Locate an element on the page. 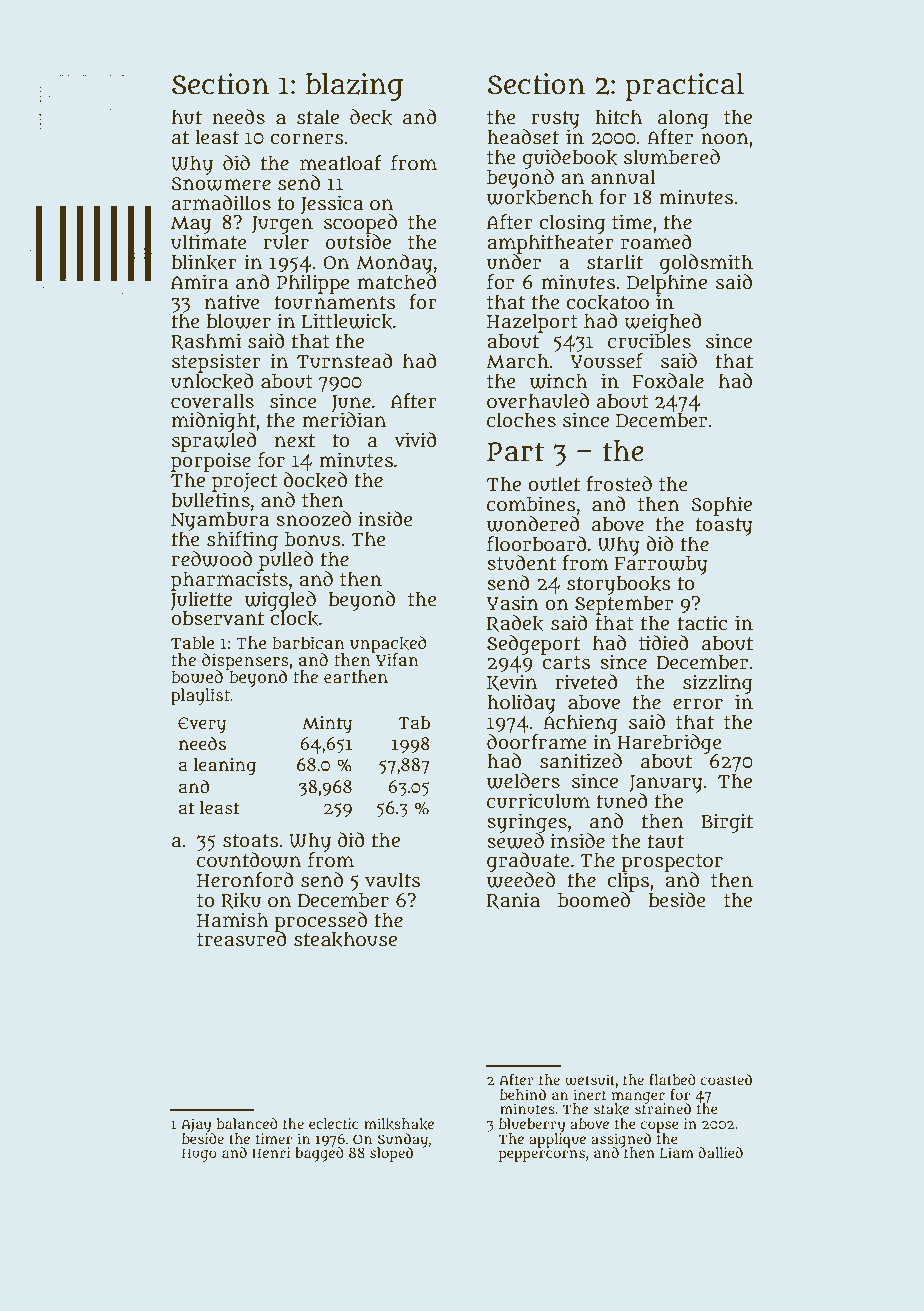 This image has height=1311, width=924. matched is located at coordinates (397, 282).
